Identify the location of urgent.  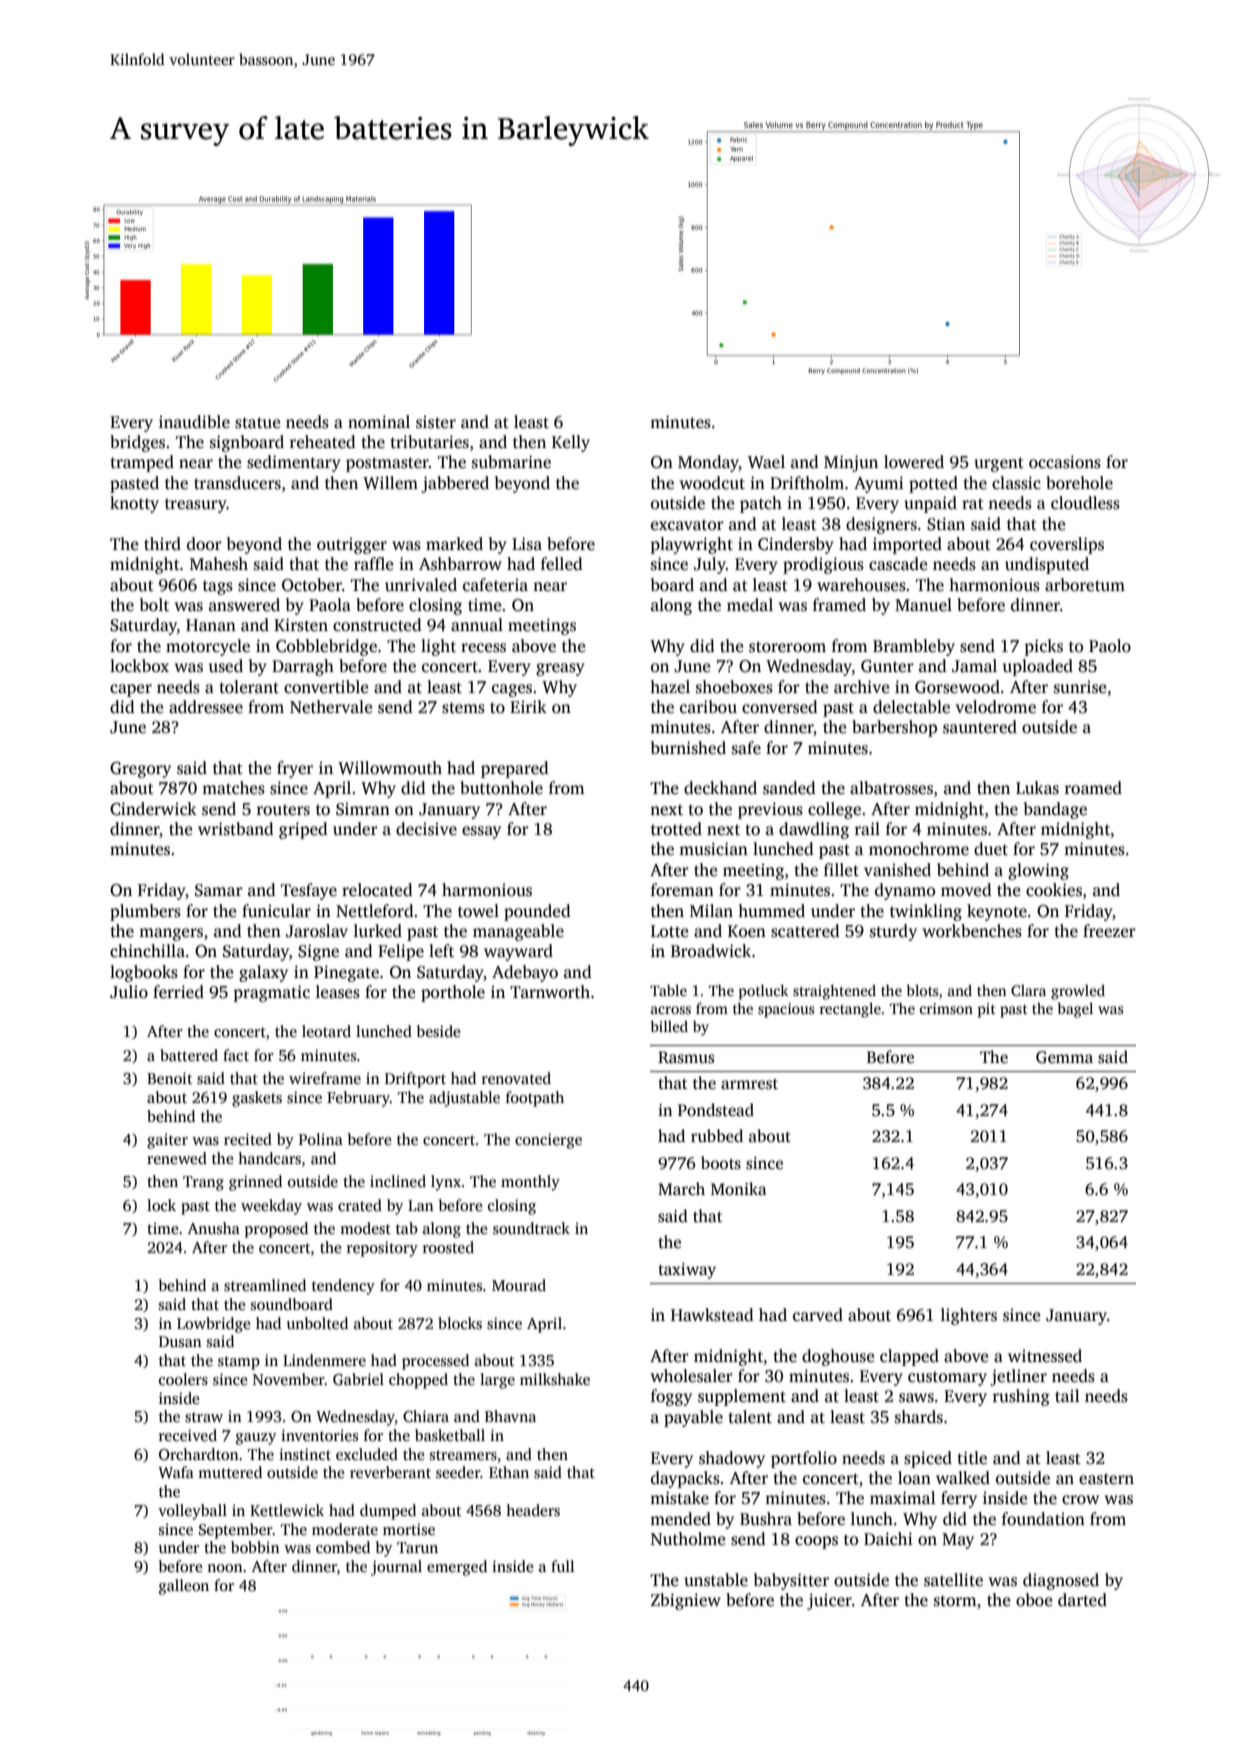
(999, 464).
